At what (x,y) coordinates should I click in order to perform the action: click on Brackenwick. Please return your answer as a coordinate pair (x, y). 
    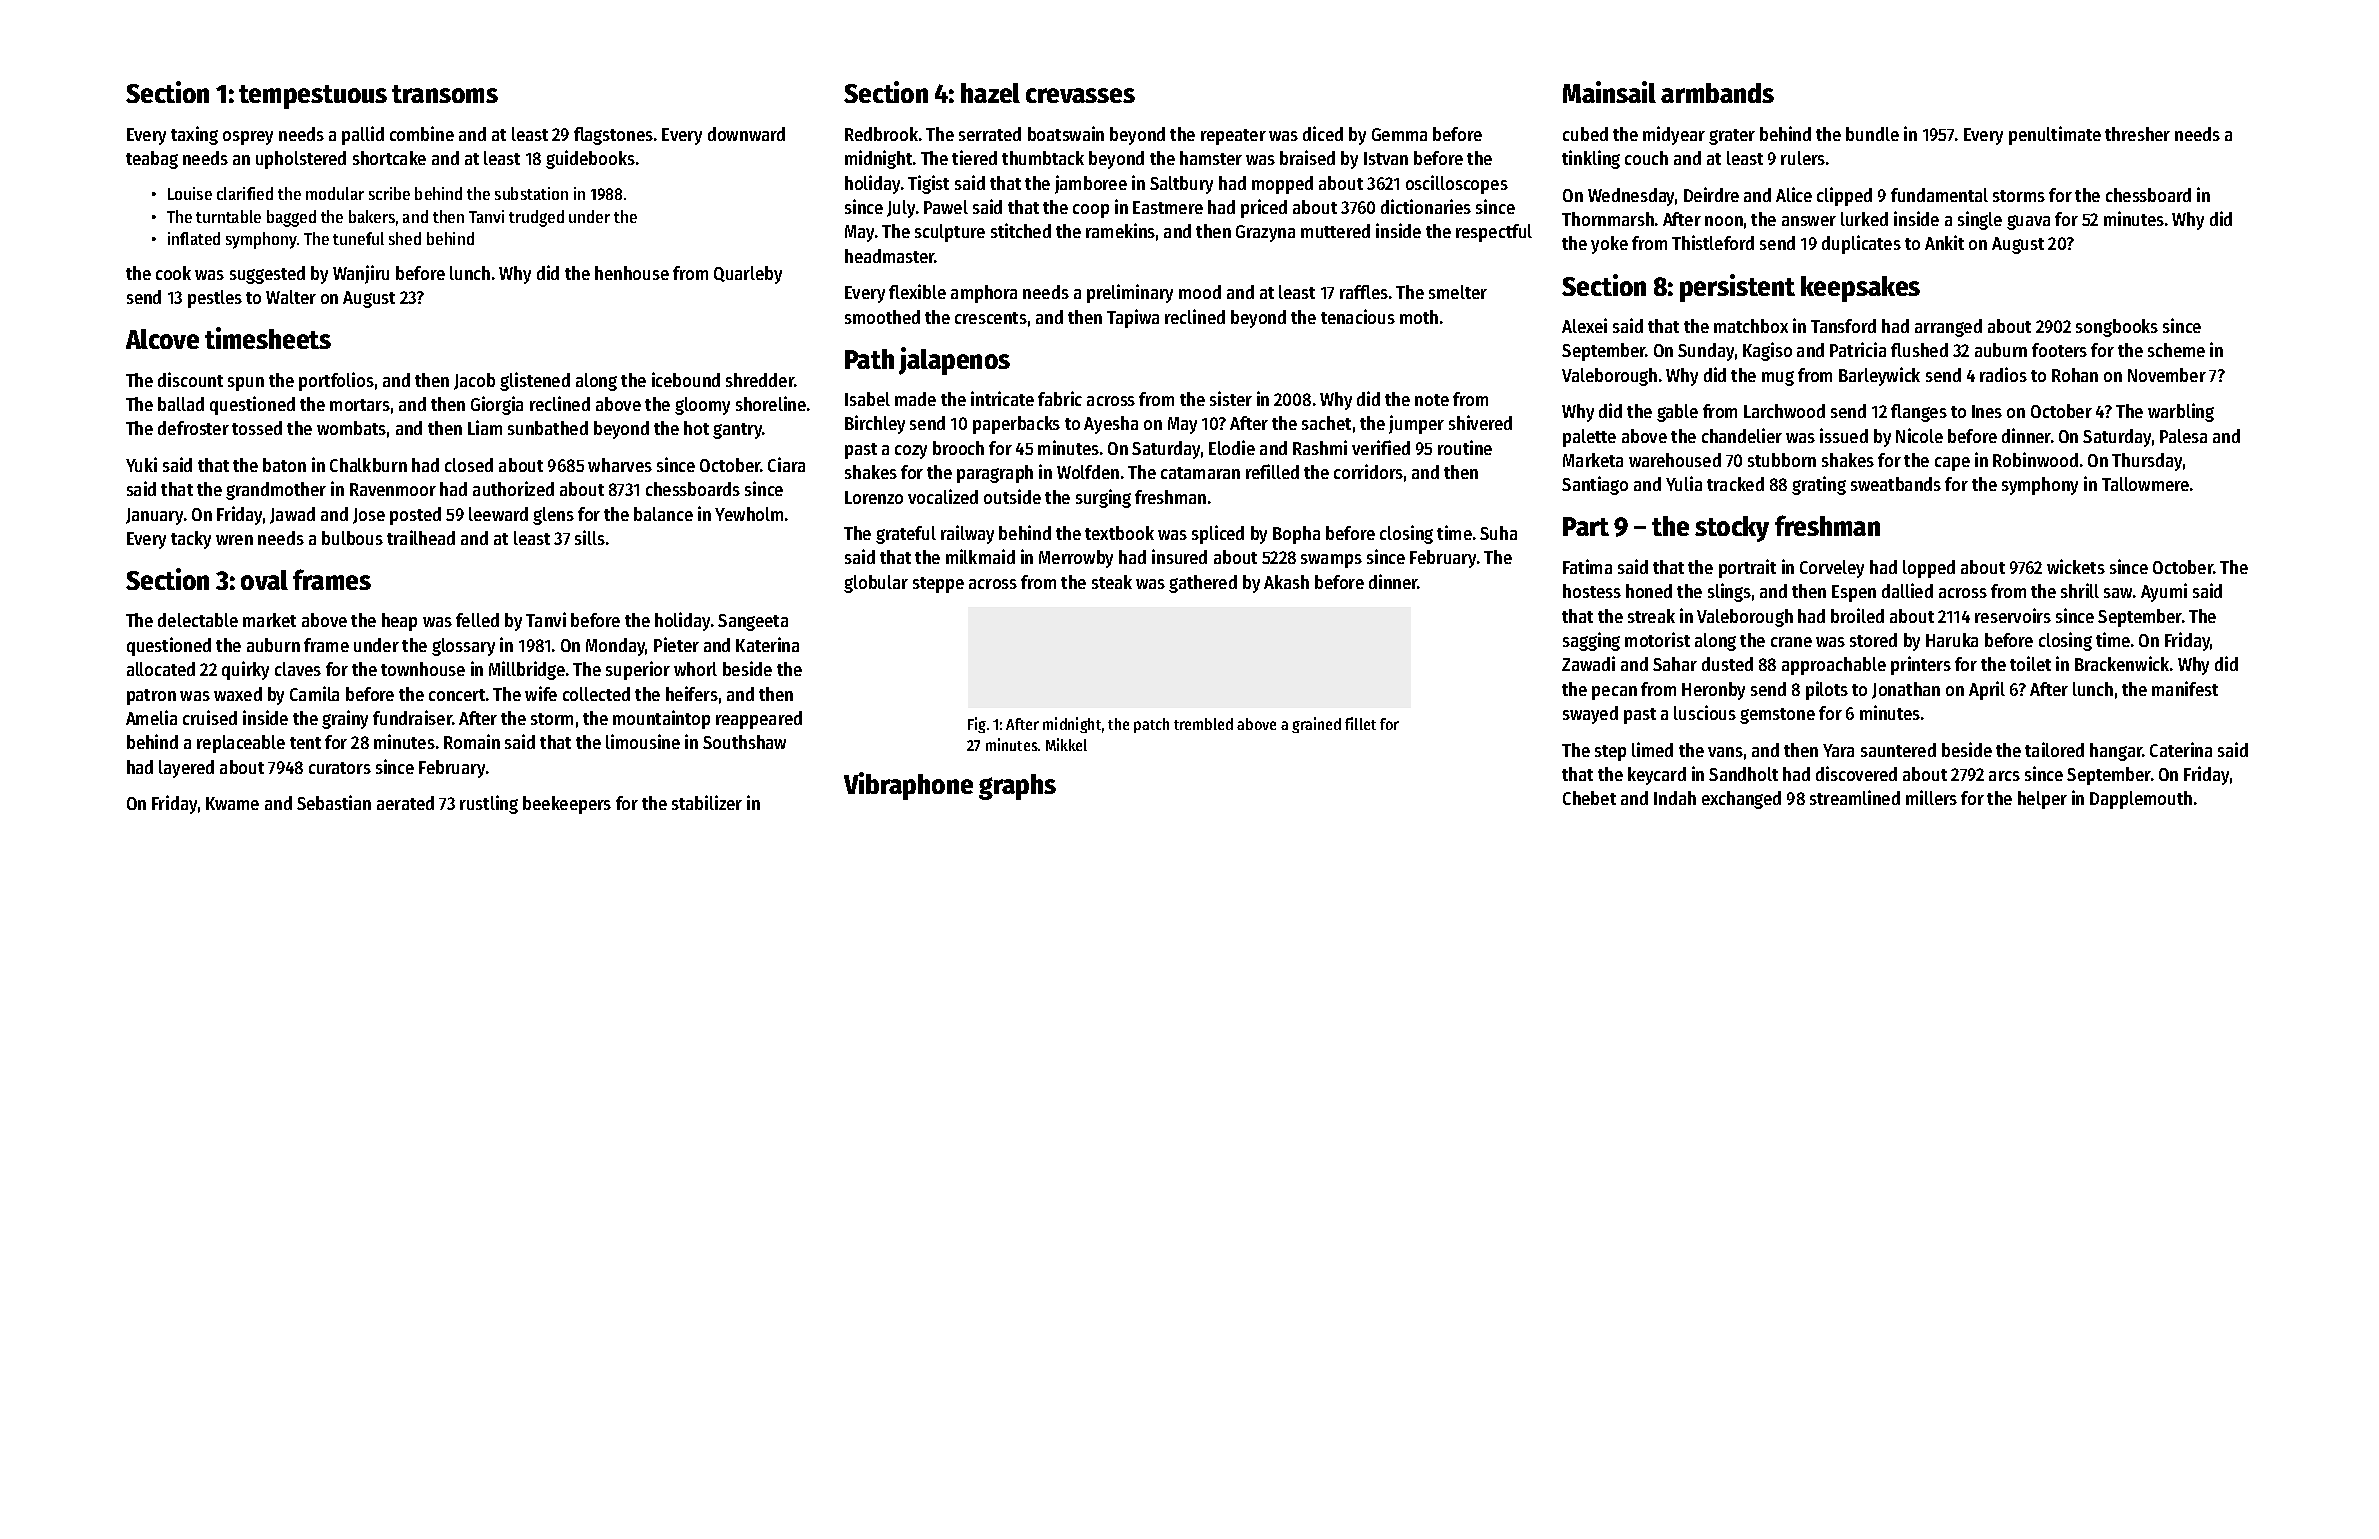
    Looking at the image, I should click on (2122, 663).
